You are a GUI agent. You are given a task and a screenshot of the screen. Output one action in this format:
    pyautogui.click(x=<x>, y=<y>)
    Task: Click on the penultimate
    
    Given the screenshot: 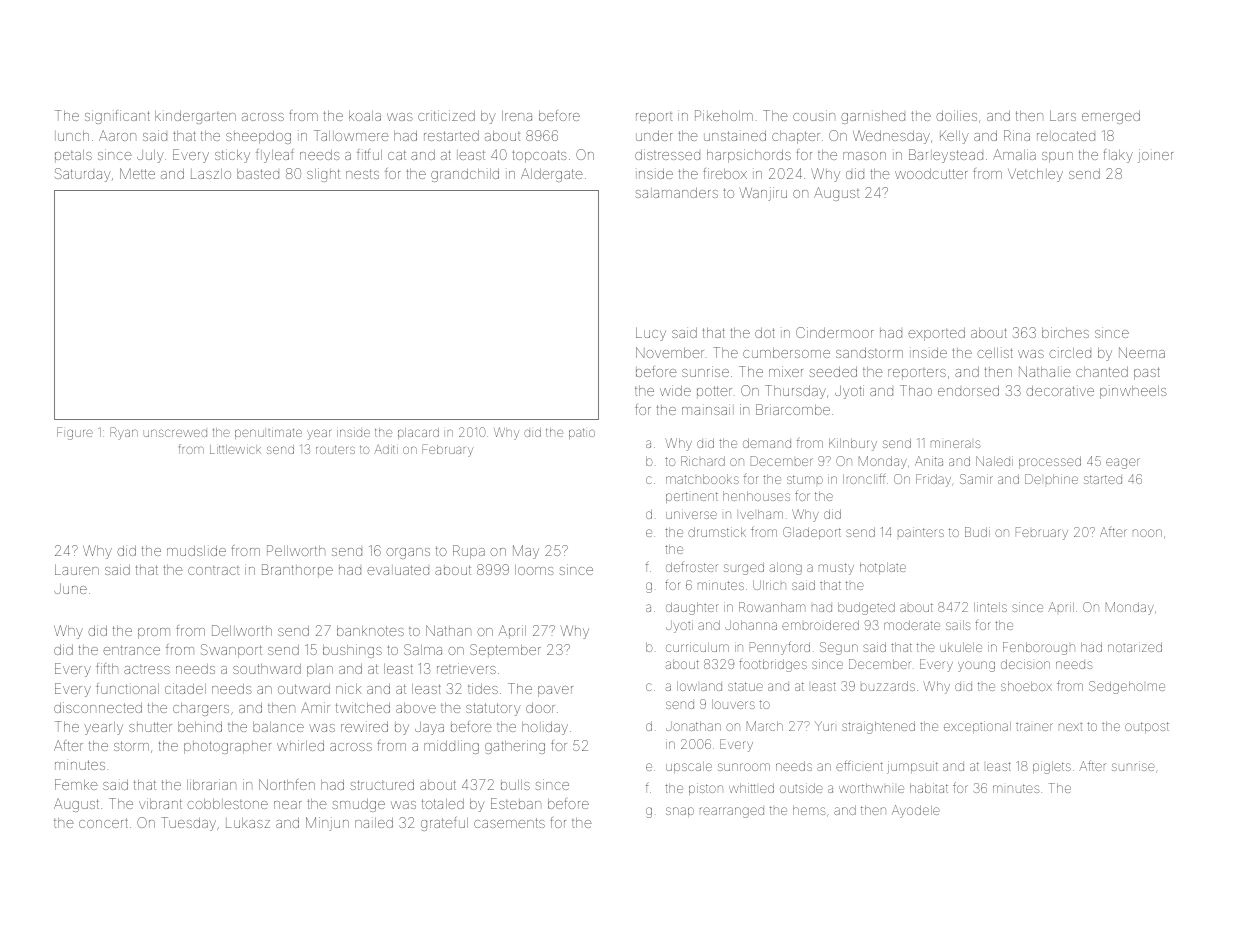 What is the action you would take?
    pyautogui.click(x=268, y=433)
